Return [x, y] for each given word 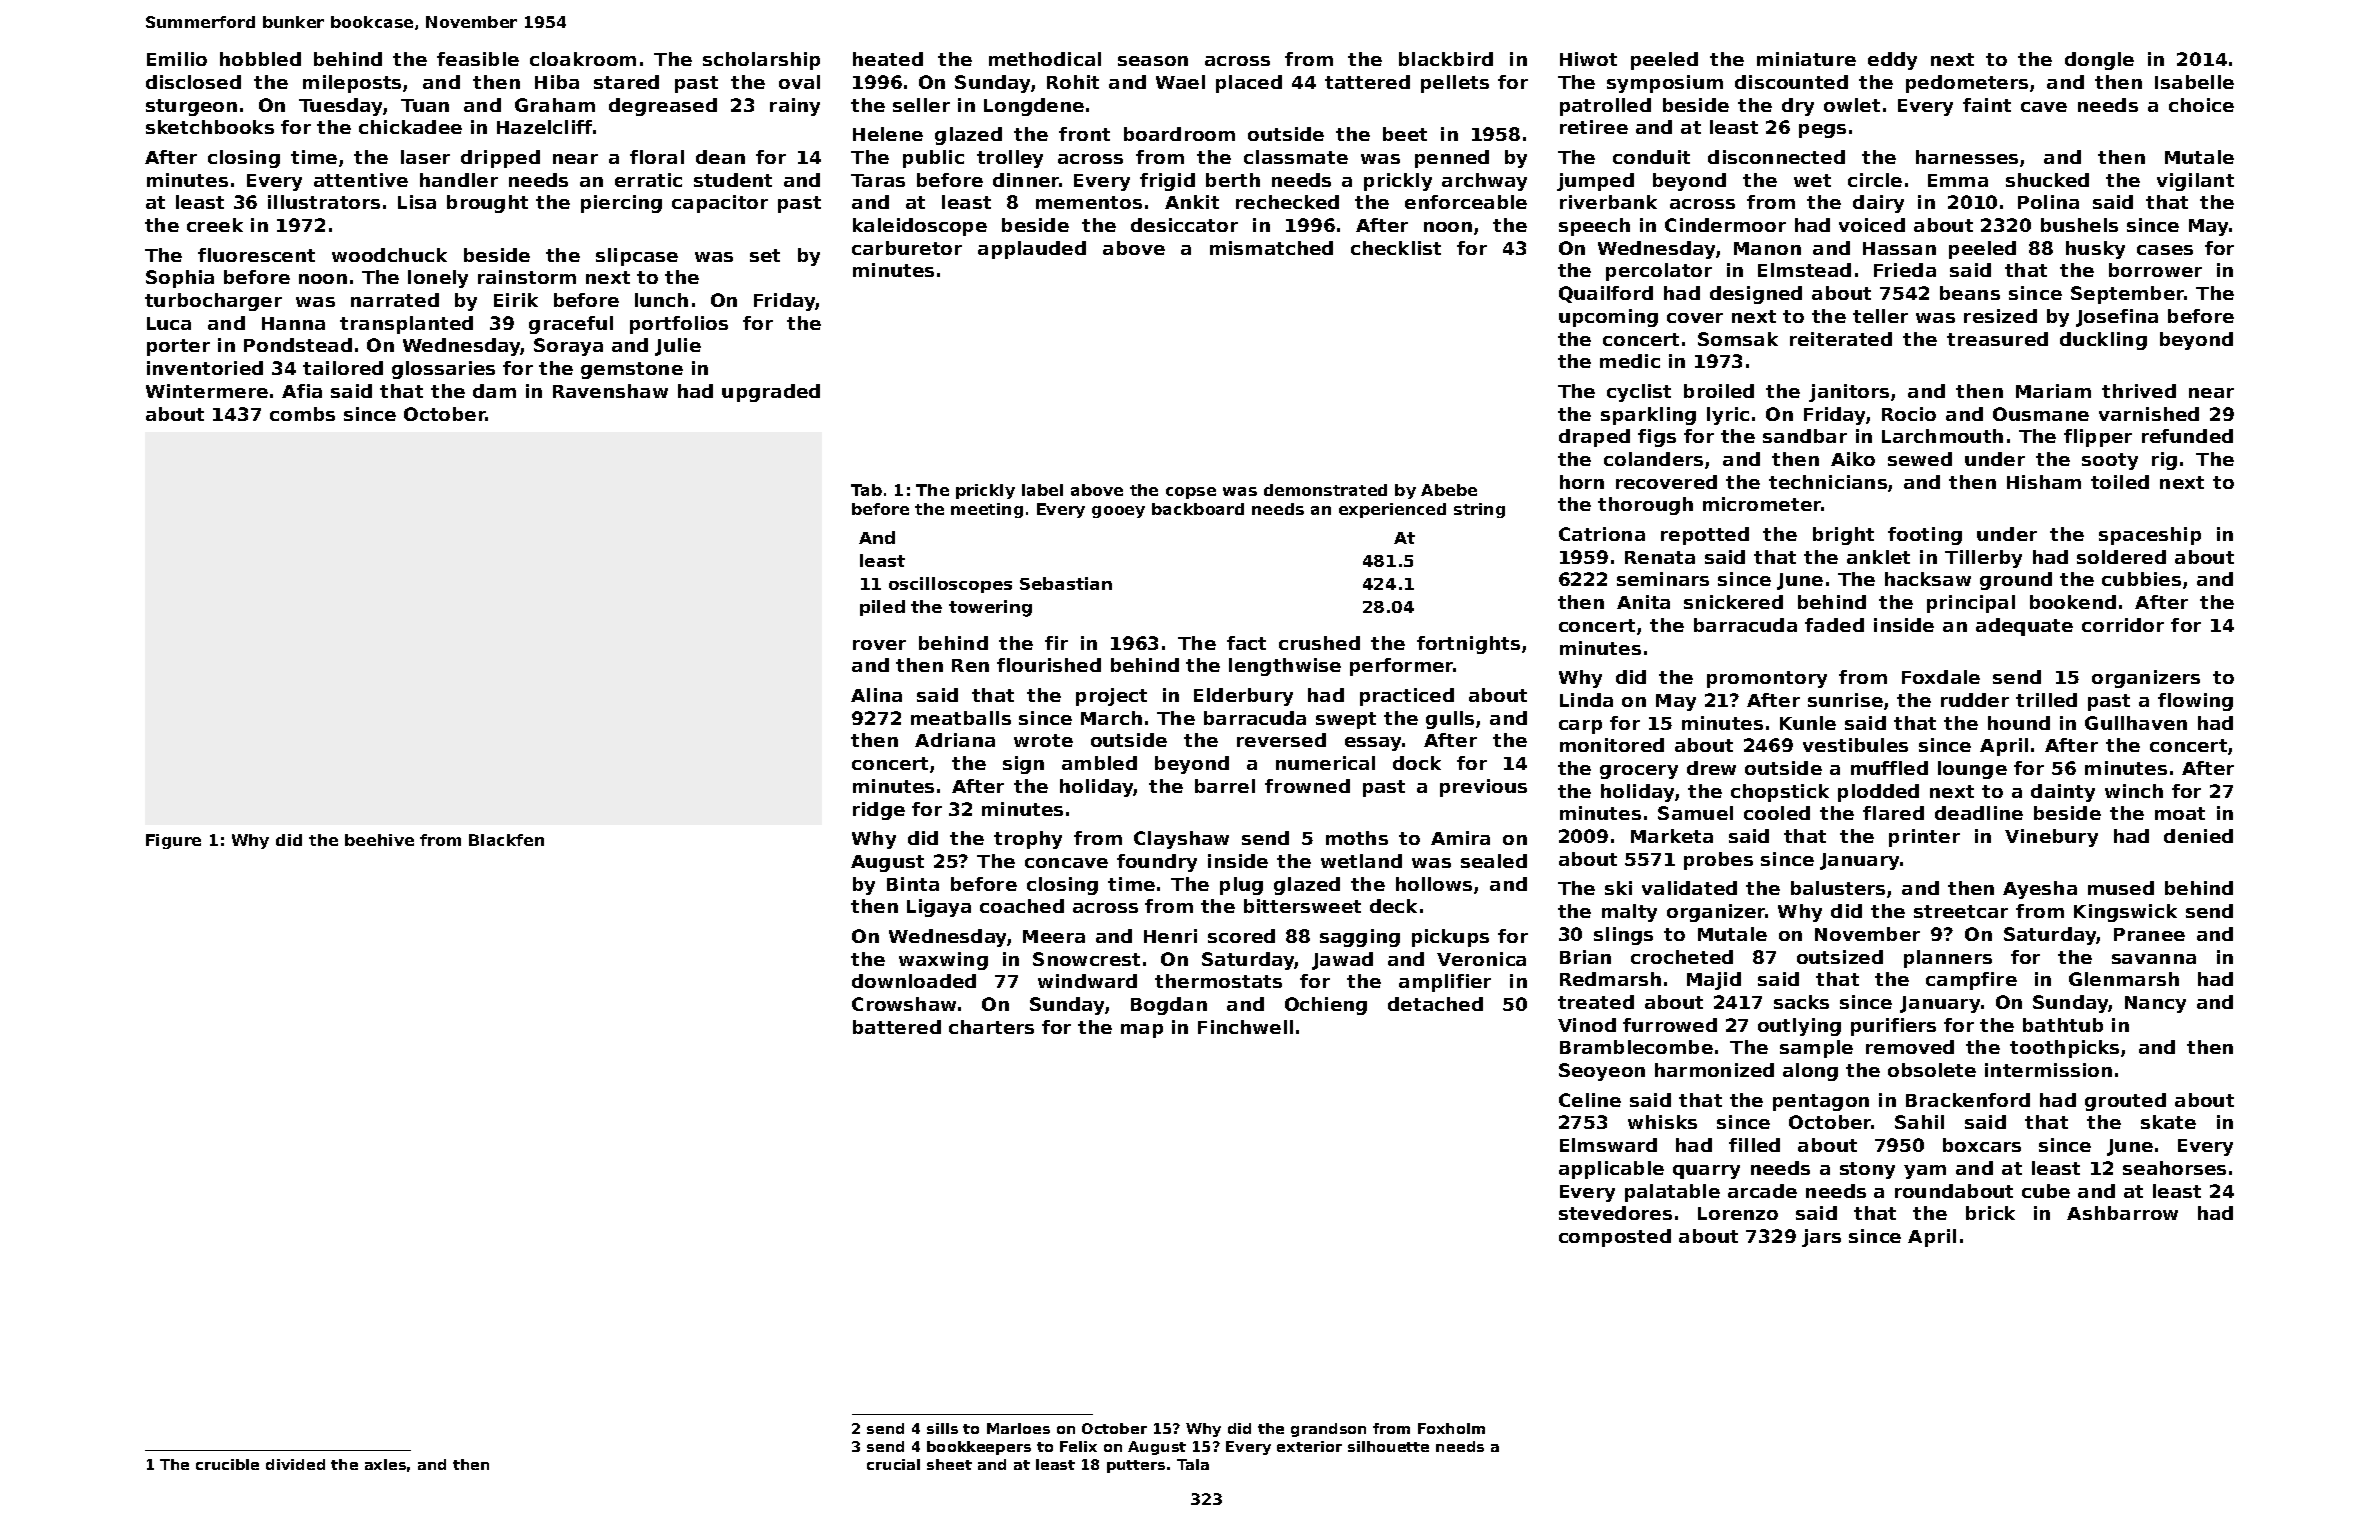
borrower [2155, 270]
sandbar [1805, 436]
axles [385, 1464]
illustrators [324, 202]
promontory [1767, 679]
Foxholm [1451, 1428]
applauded [1032, 250]
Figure [173, 841]
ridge [879, 811]
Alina [876, 695]
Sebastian [1066, 583]
